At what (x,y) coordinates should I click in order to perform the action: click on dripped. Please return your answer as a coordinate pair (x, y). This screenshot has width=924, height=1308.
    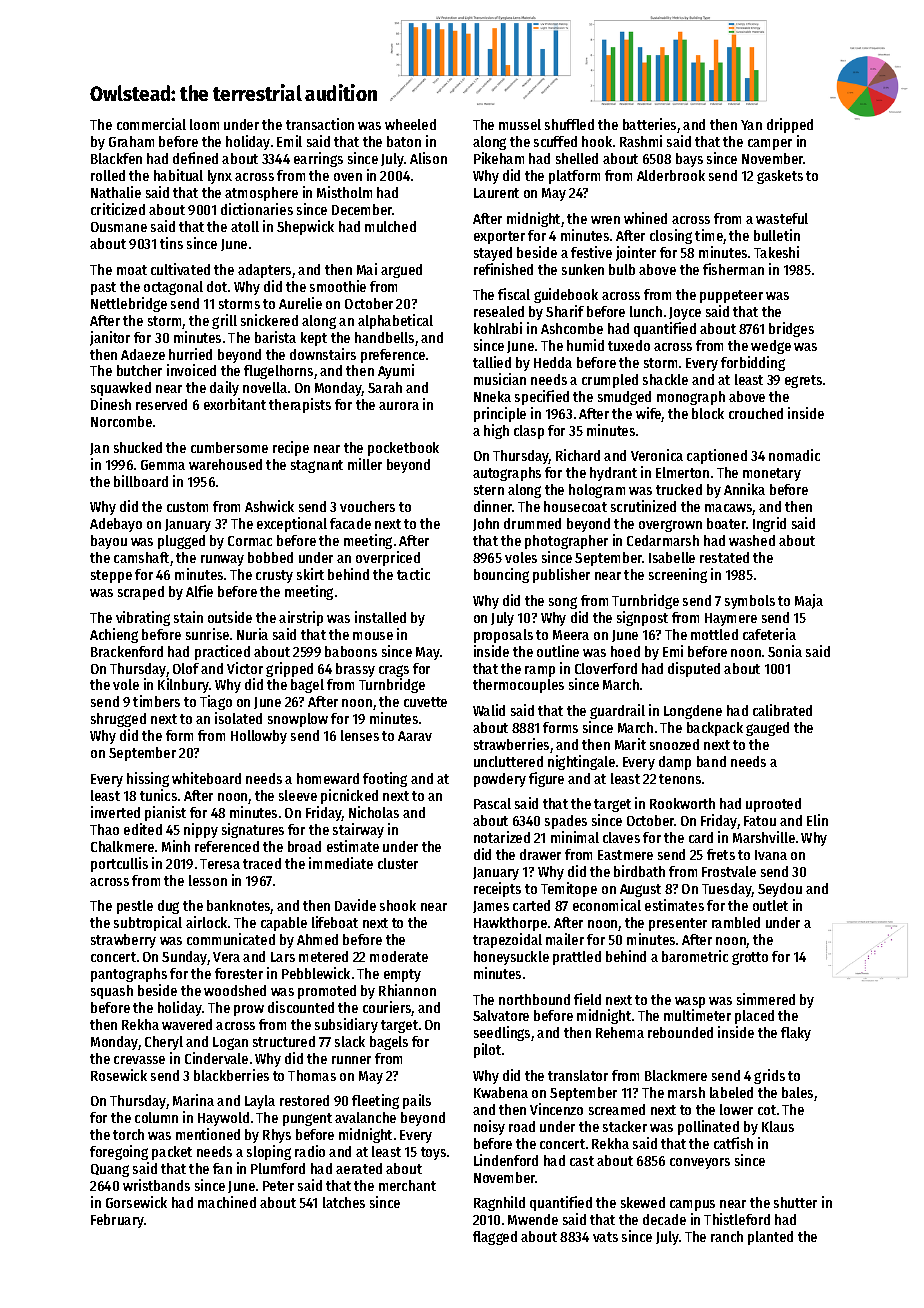
    Looking at the image, I should click on (790, 125).
